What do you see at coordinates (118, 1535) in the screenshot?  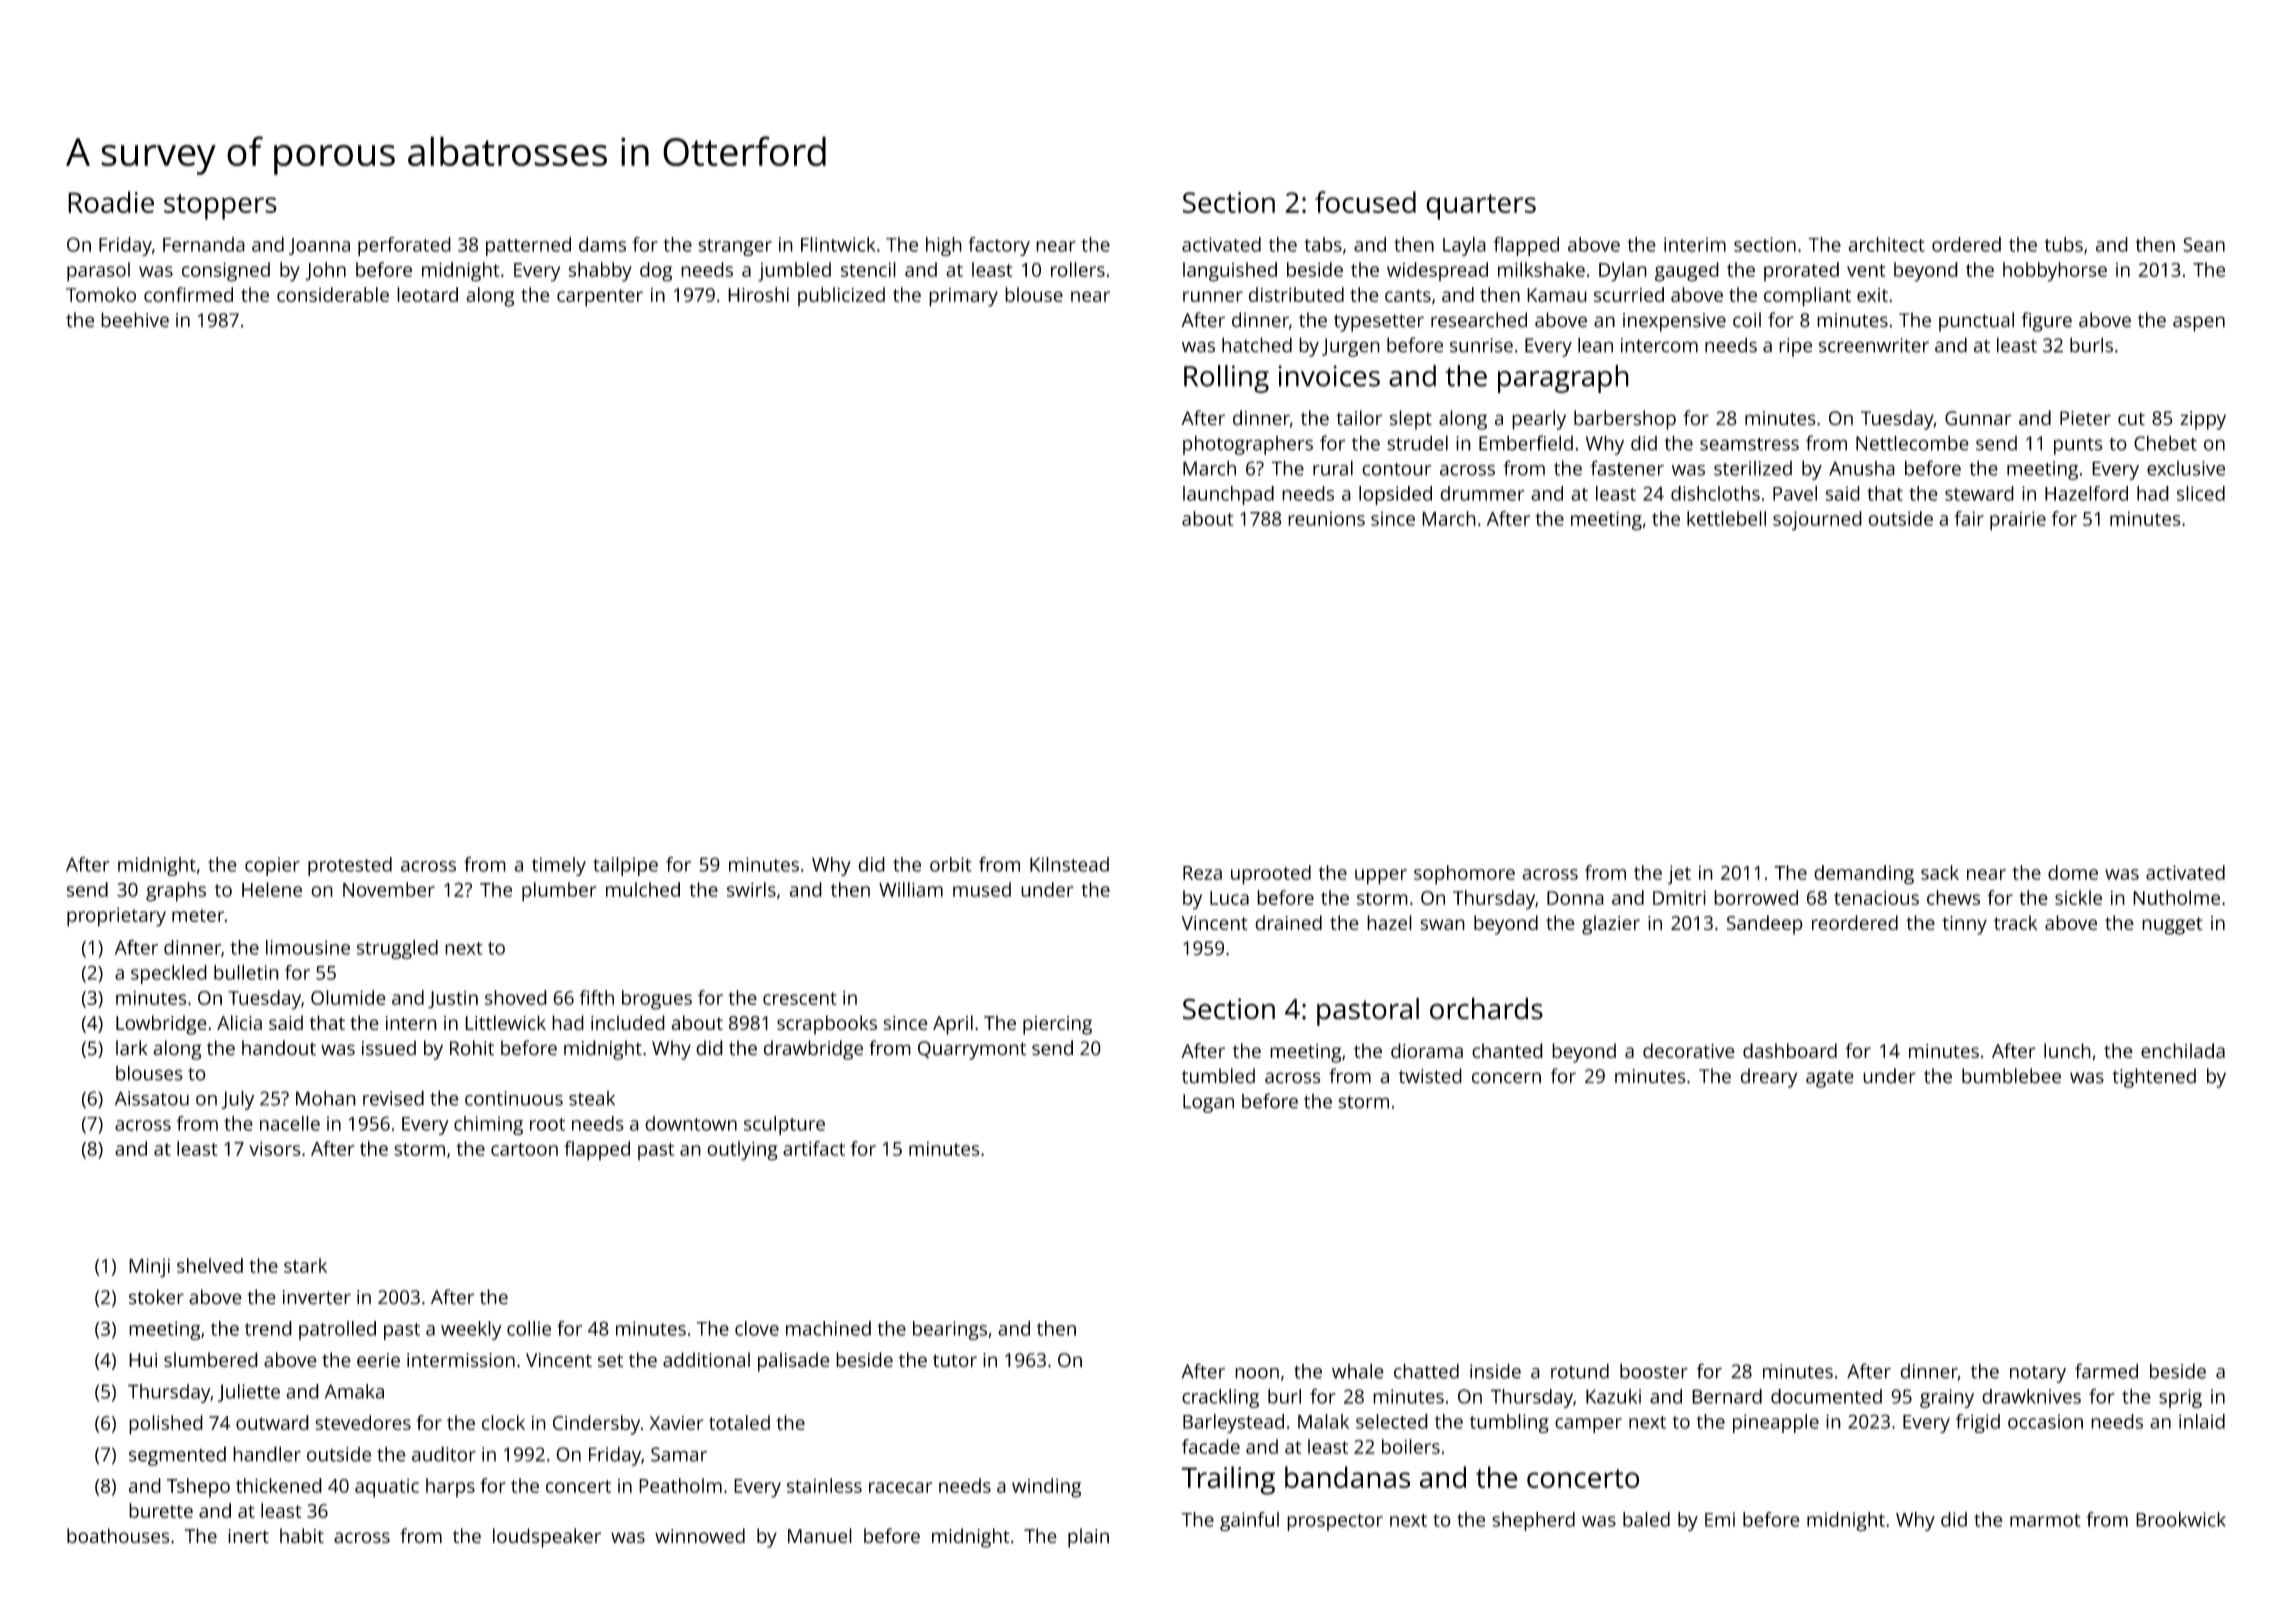 I see `boathouses` at bounding box center [118, 1535].
